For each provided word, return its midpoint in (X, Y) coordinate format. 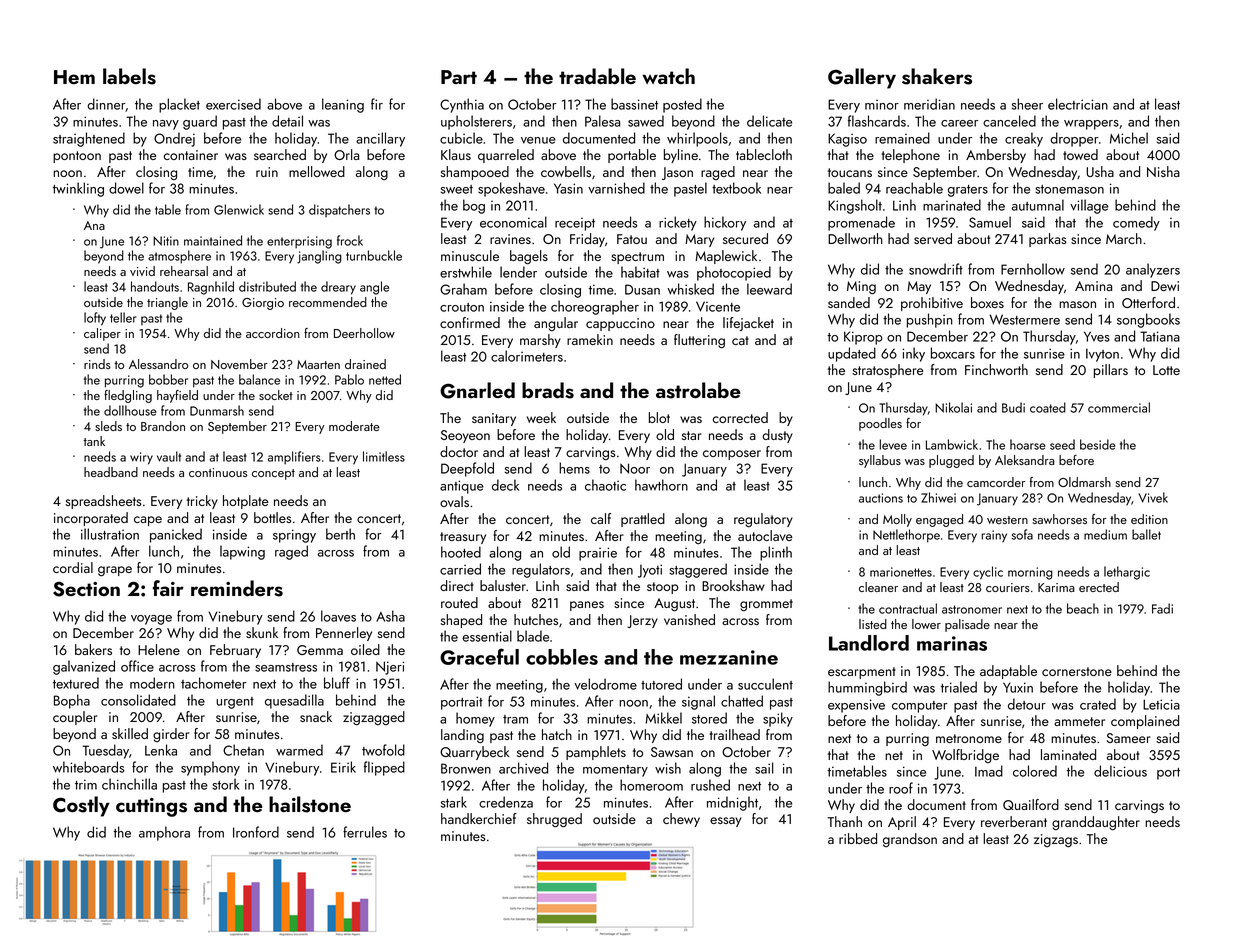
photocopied (734, 273)
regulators (541, 570)
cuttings (151, 807)
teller (123, 317)
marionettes (901, 572)
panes (587, 606)
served (933, 238)
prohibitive (932, 304)
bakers (93, 649)
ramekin (590, 339)
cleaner (878, 587)
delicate (769, 121)
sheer (1027, 104)
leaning (343, 105)
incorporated (91, 519)
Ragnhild (211, 288)
